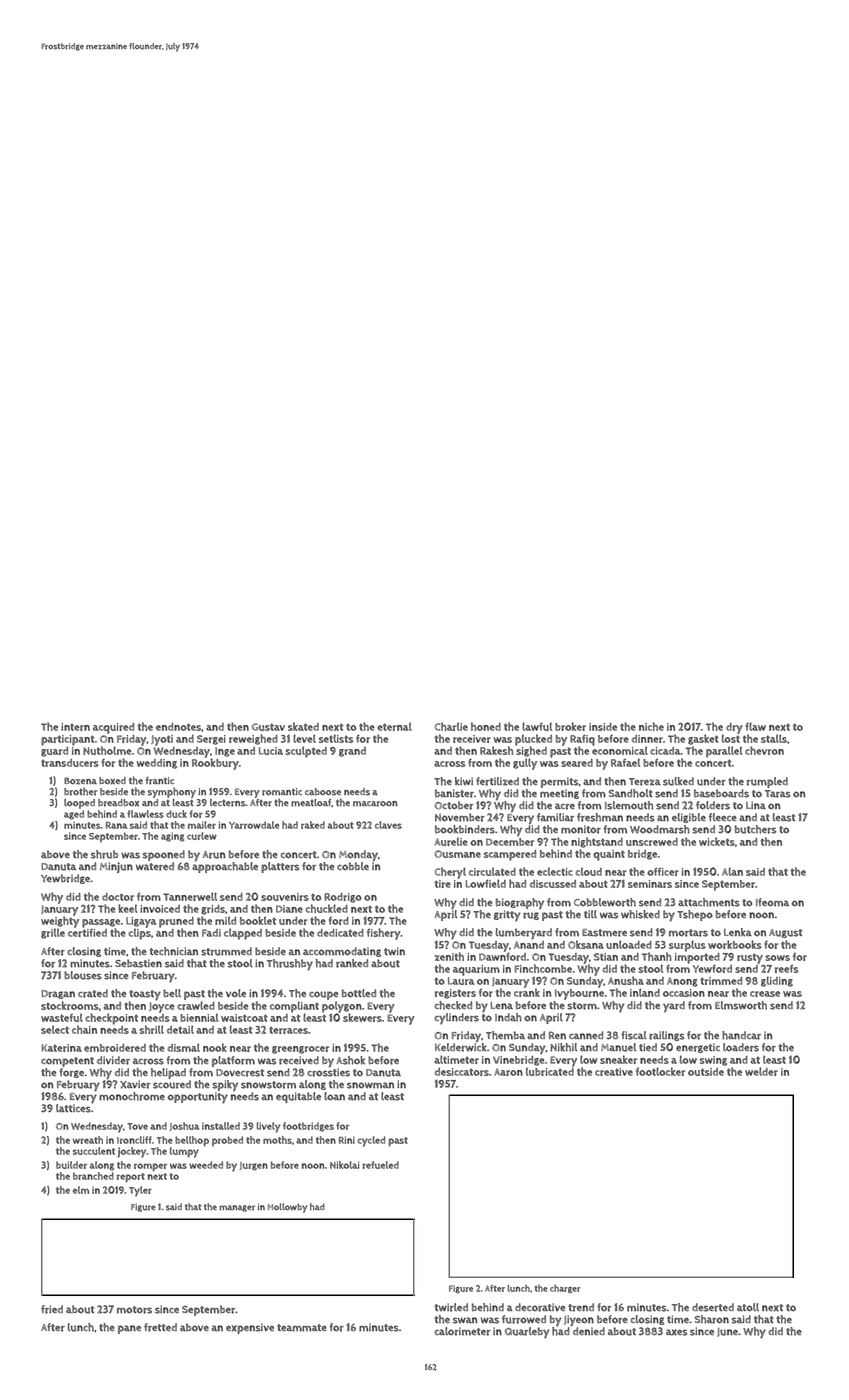 The width and height of the screenshot is (849, 1400). Describe the element at coordinates (352, 752) in the screenshot. I see `grand` at that location.
